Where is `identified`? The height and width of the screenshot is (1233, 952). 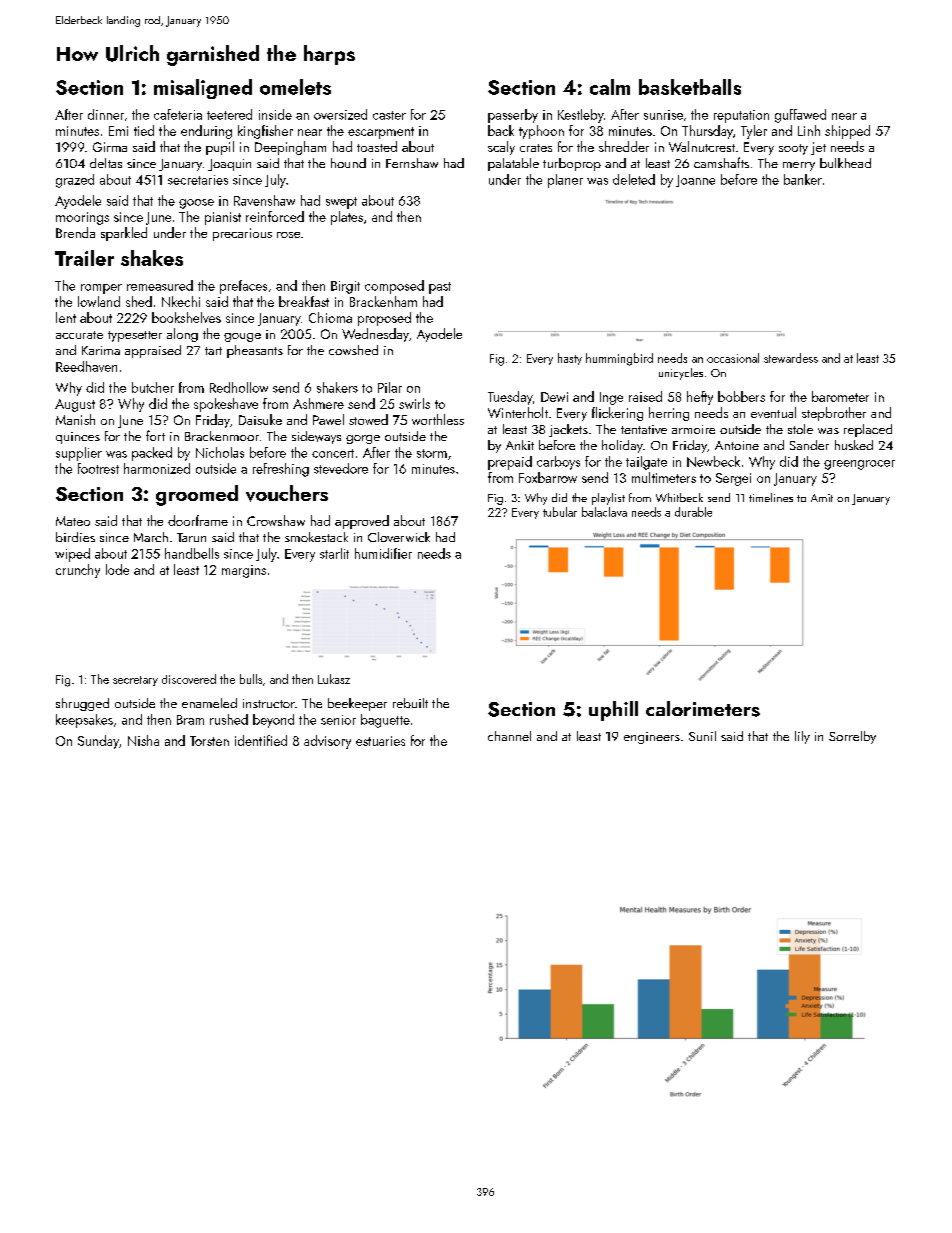 identified is located at coordinates (261, 740).
